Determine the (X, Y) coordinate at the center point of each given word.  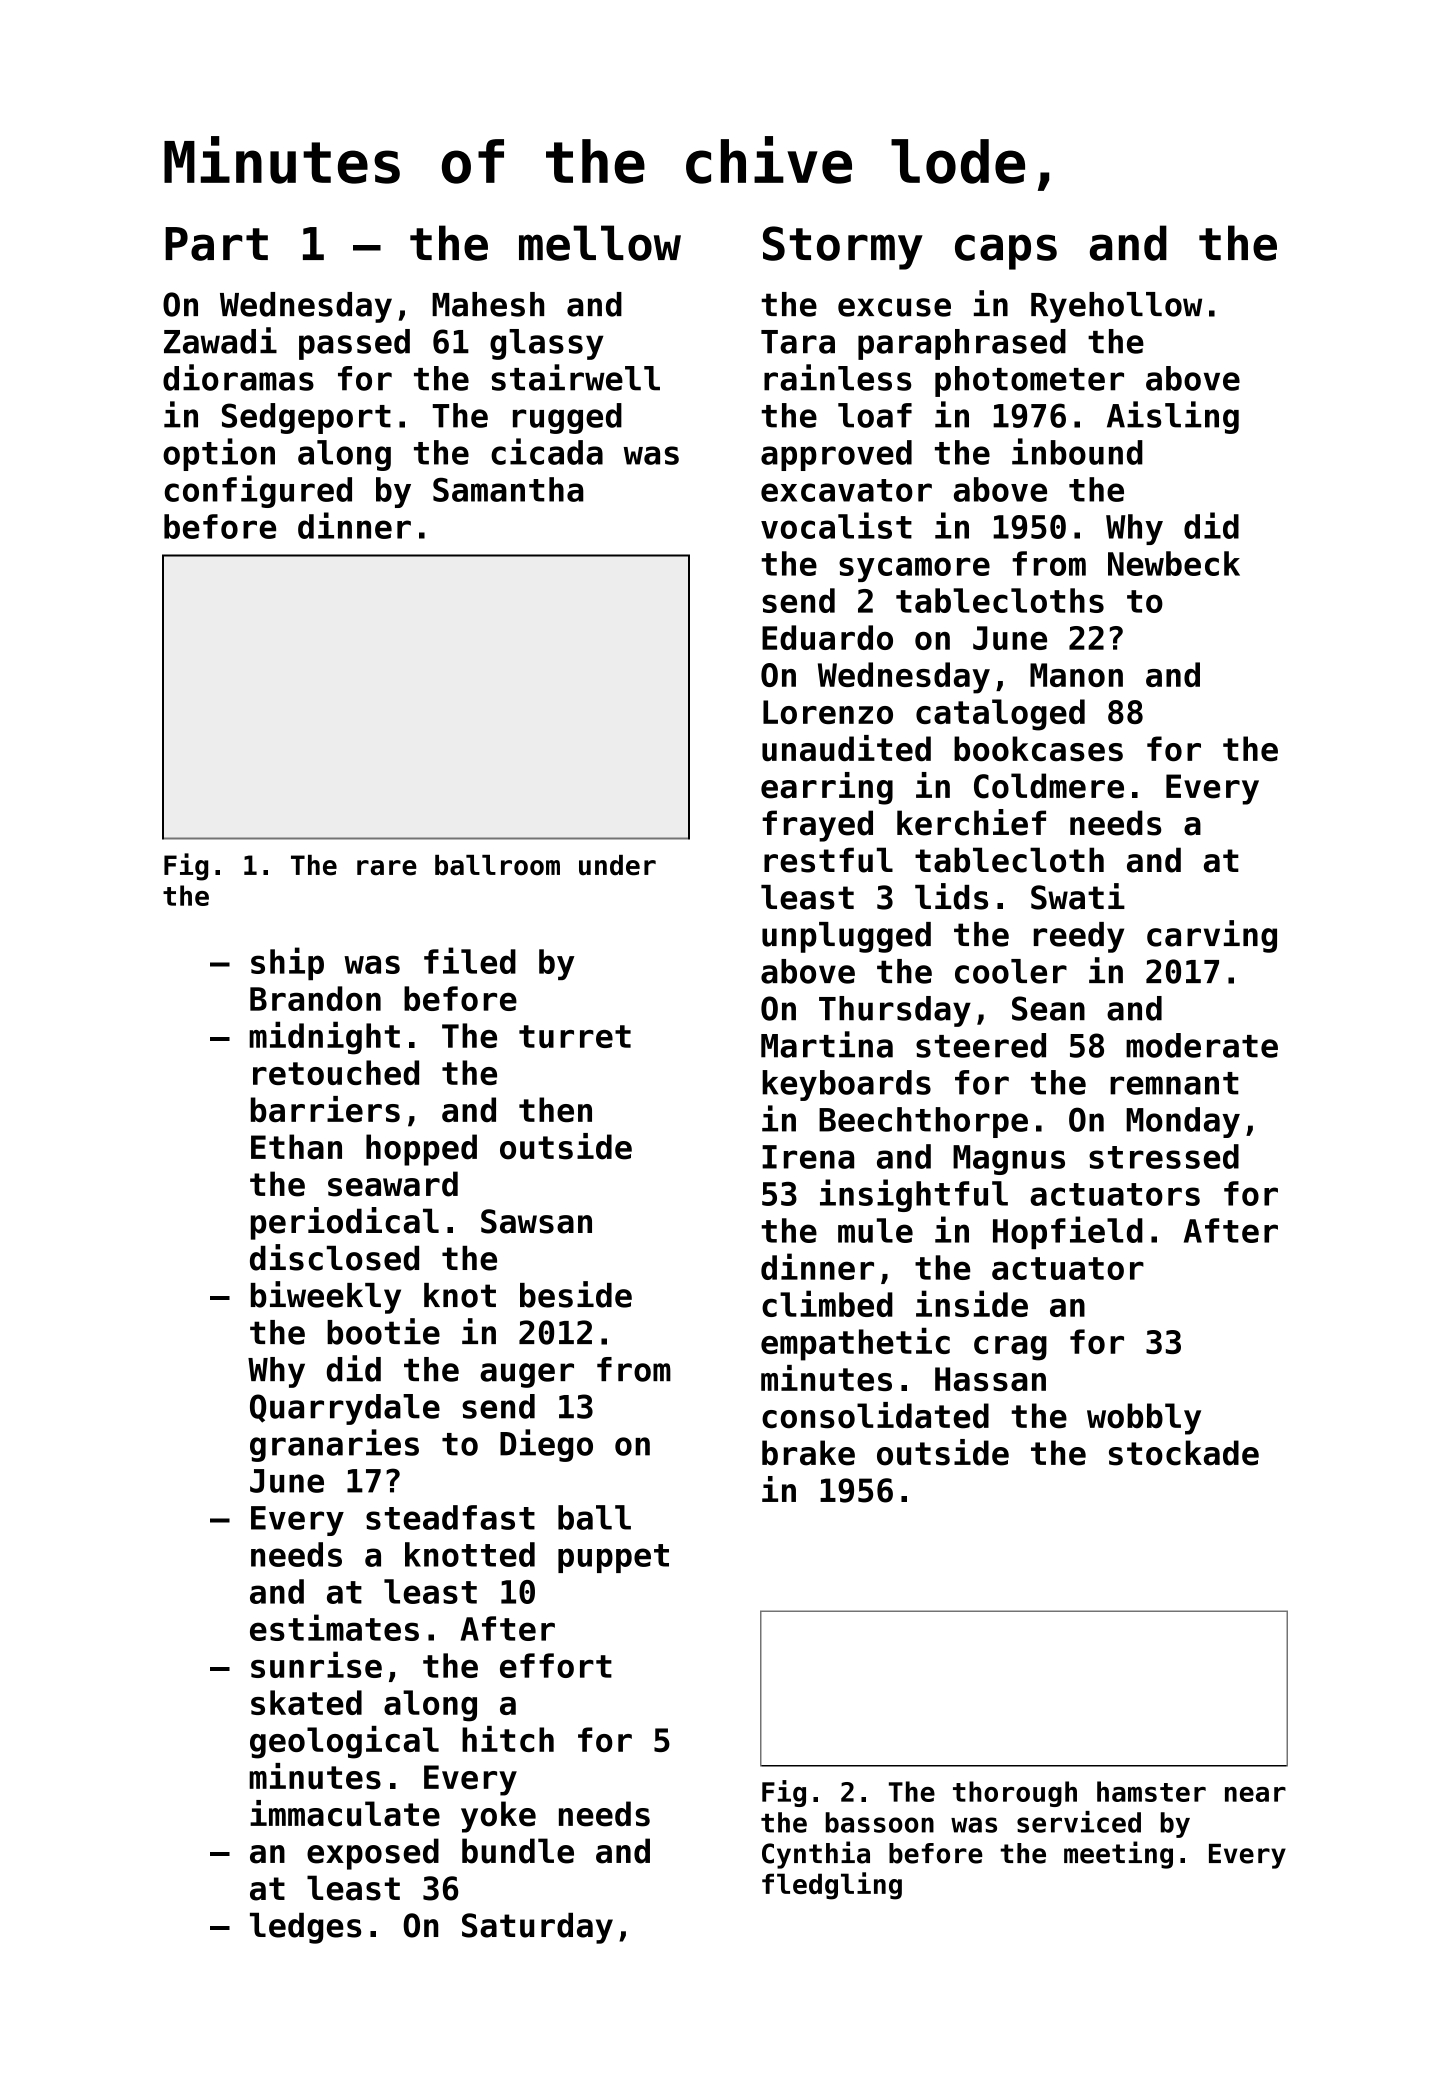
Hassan (990, 1379)
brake (808, 1453)
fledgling (832, 1886)
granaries (334, 1445)
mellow (600, 243)
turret (575, 1036)
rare (387, 868)
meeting (1118, 1855)
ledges (305, 1928)
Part (216, 244)
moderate (1202, 1045)
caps (1006, 252)
